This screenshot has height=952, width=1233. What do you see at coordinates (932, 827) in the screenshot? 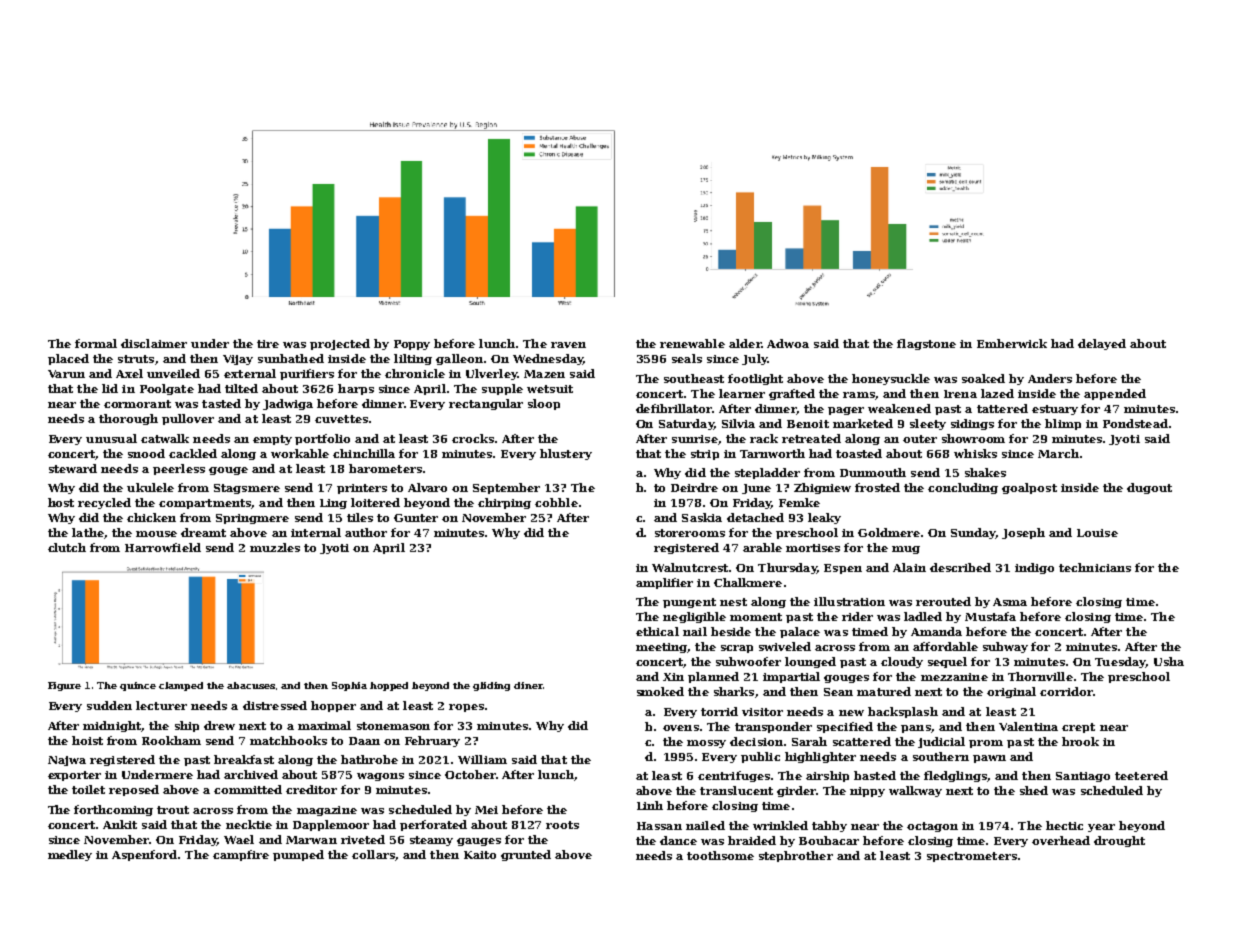
I see `octagon` at bounding box center [932, 827].
